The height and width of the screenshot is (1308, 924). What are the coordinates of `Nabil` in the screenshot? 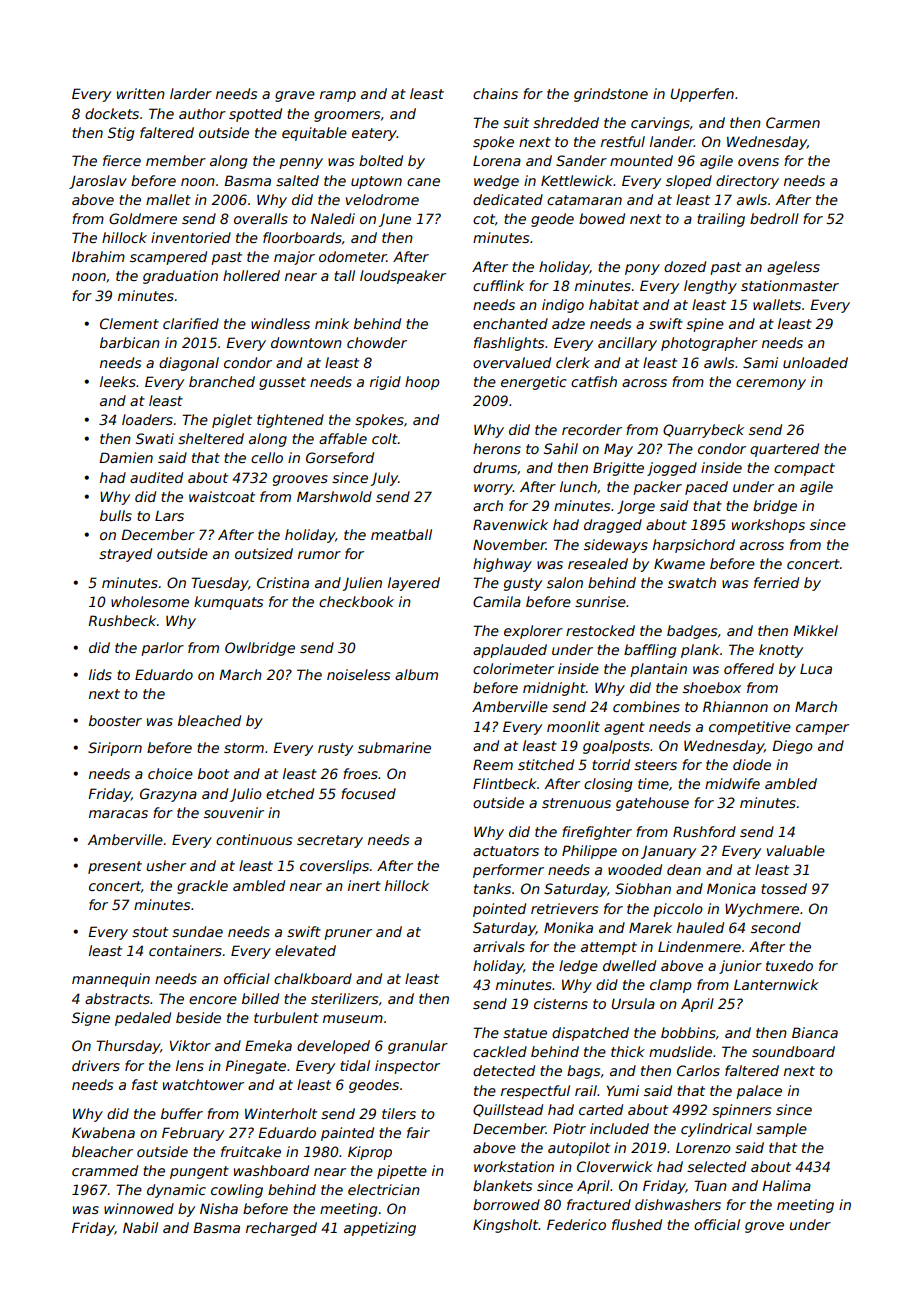 It's located at (140, 1227).
